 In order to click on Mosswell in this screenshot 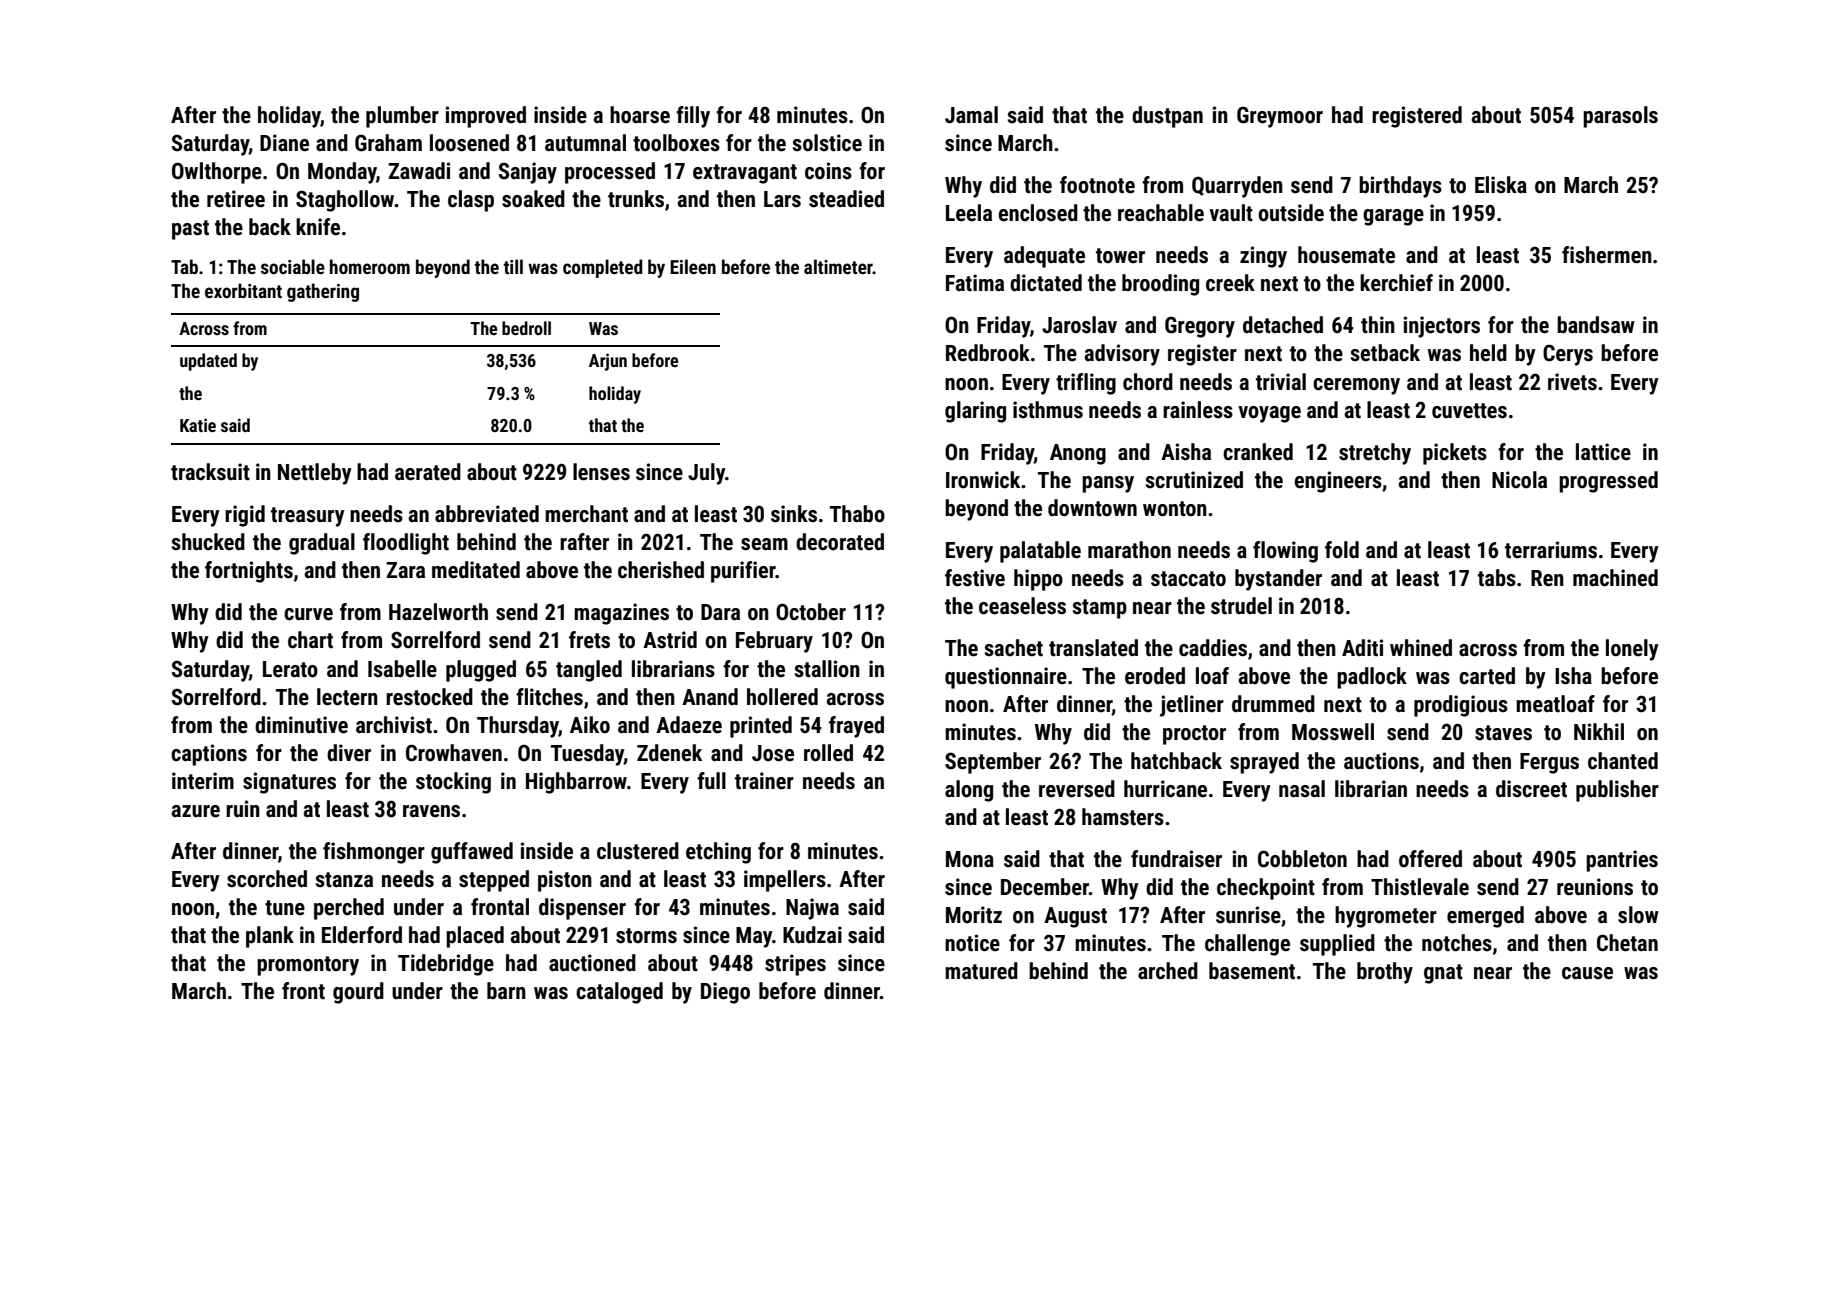, I will do `click(1333, 732)`.
